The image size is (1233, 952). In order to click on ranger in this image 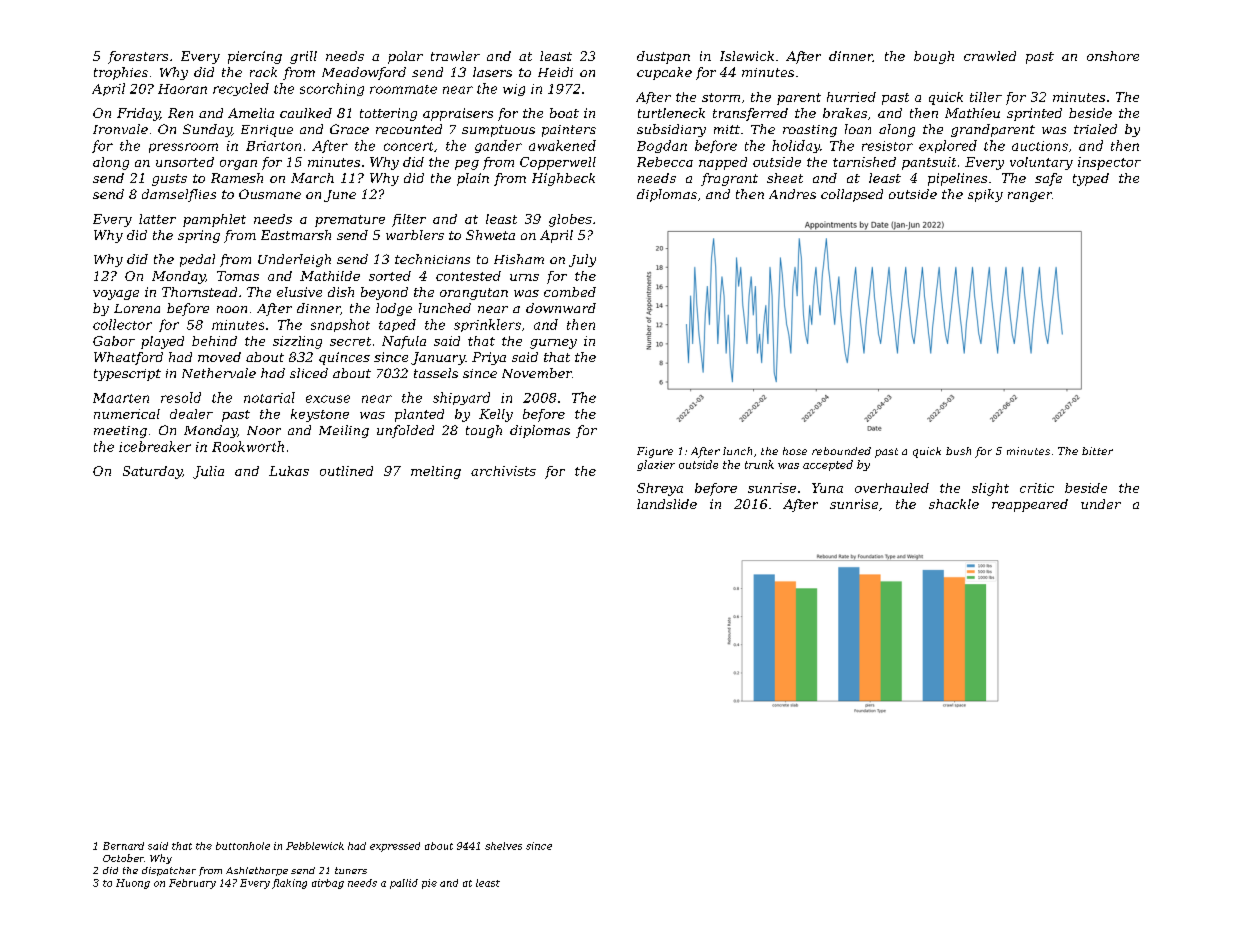, I will do `click(1030, 197)`.
